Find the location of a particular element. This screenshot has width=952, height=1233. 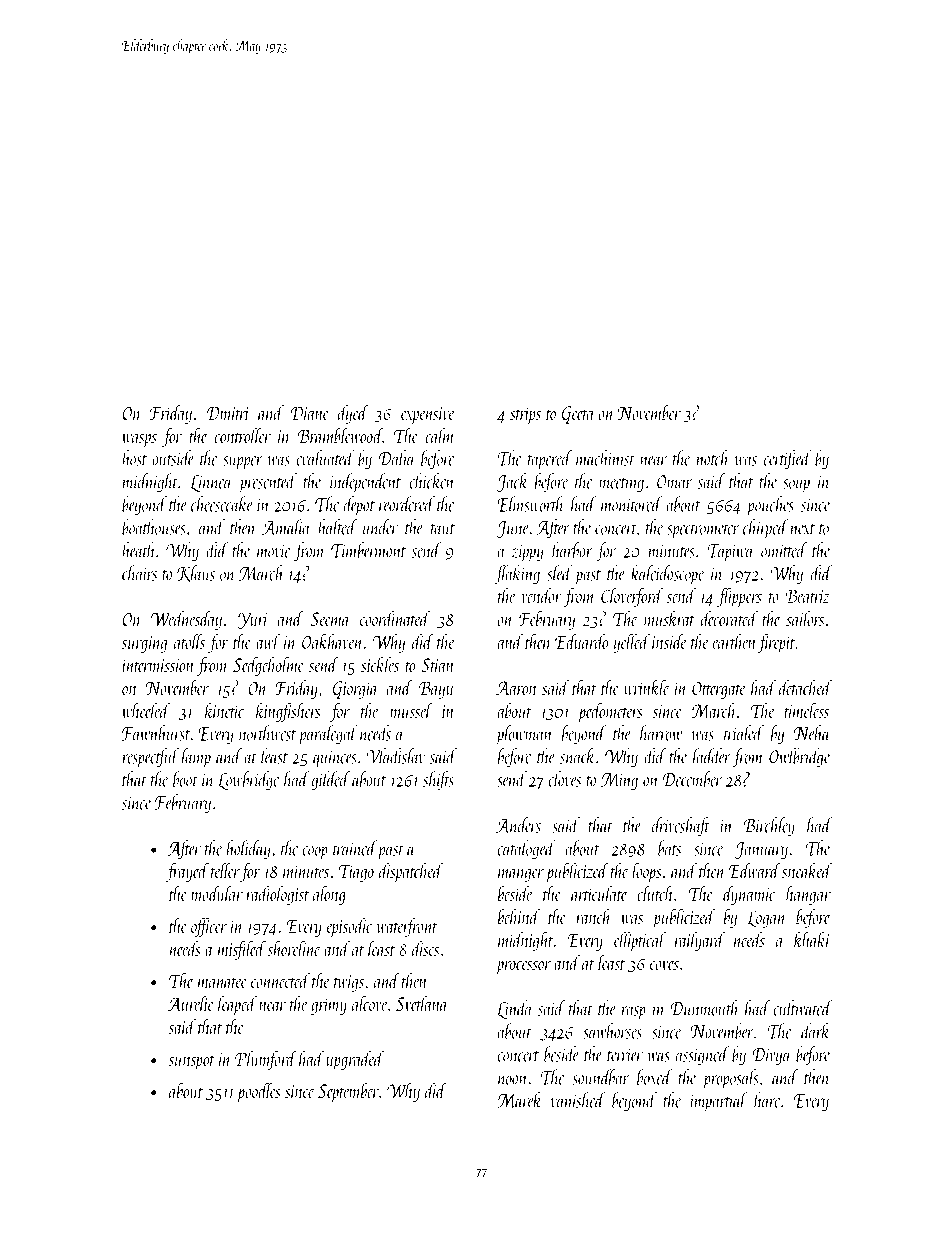

poodles is located at coordinates (259, 1092).
